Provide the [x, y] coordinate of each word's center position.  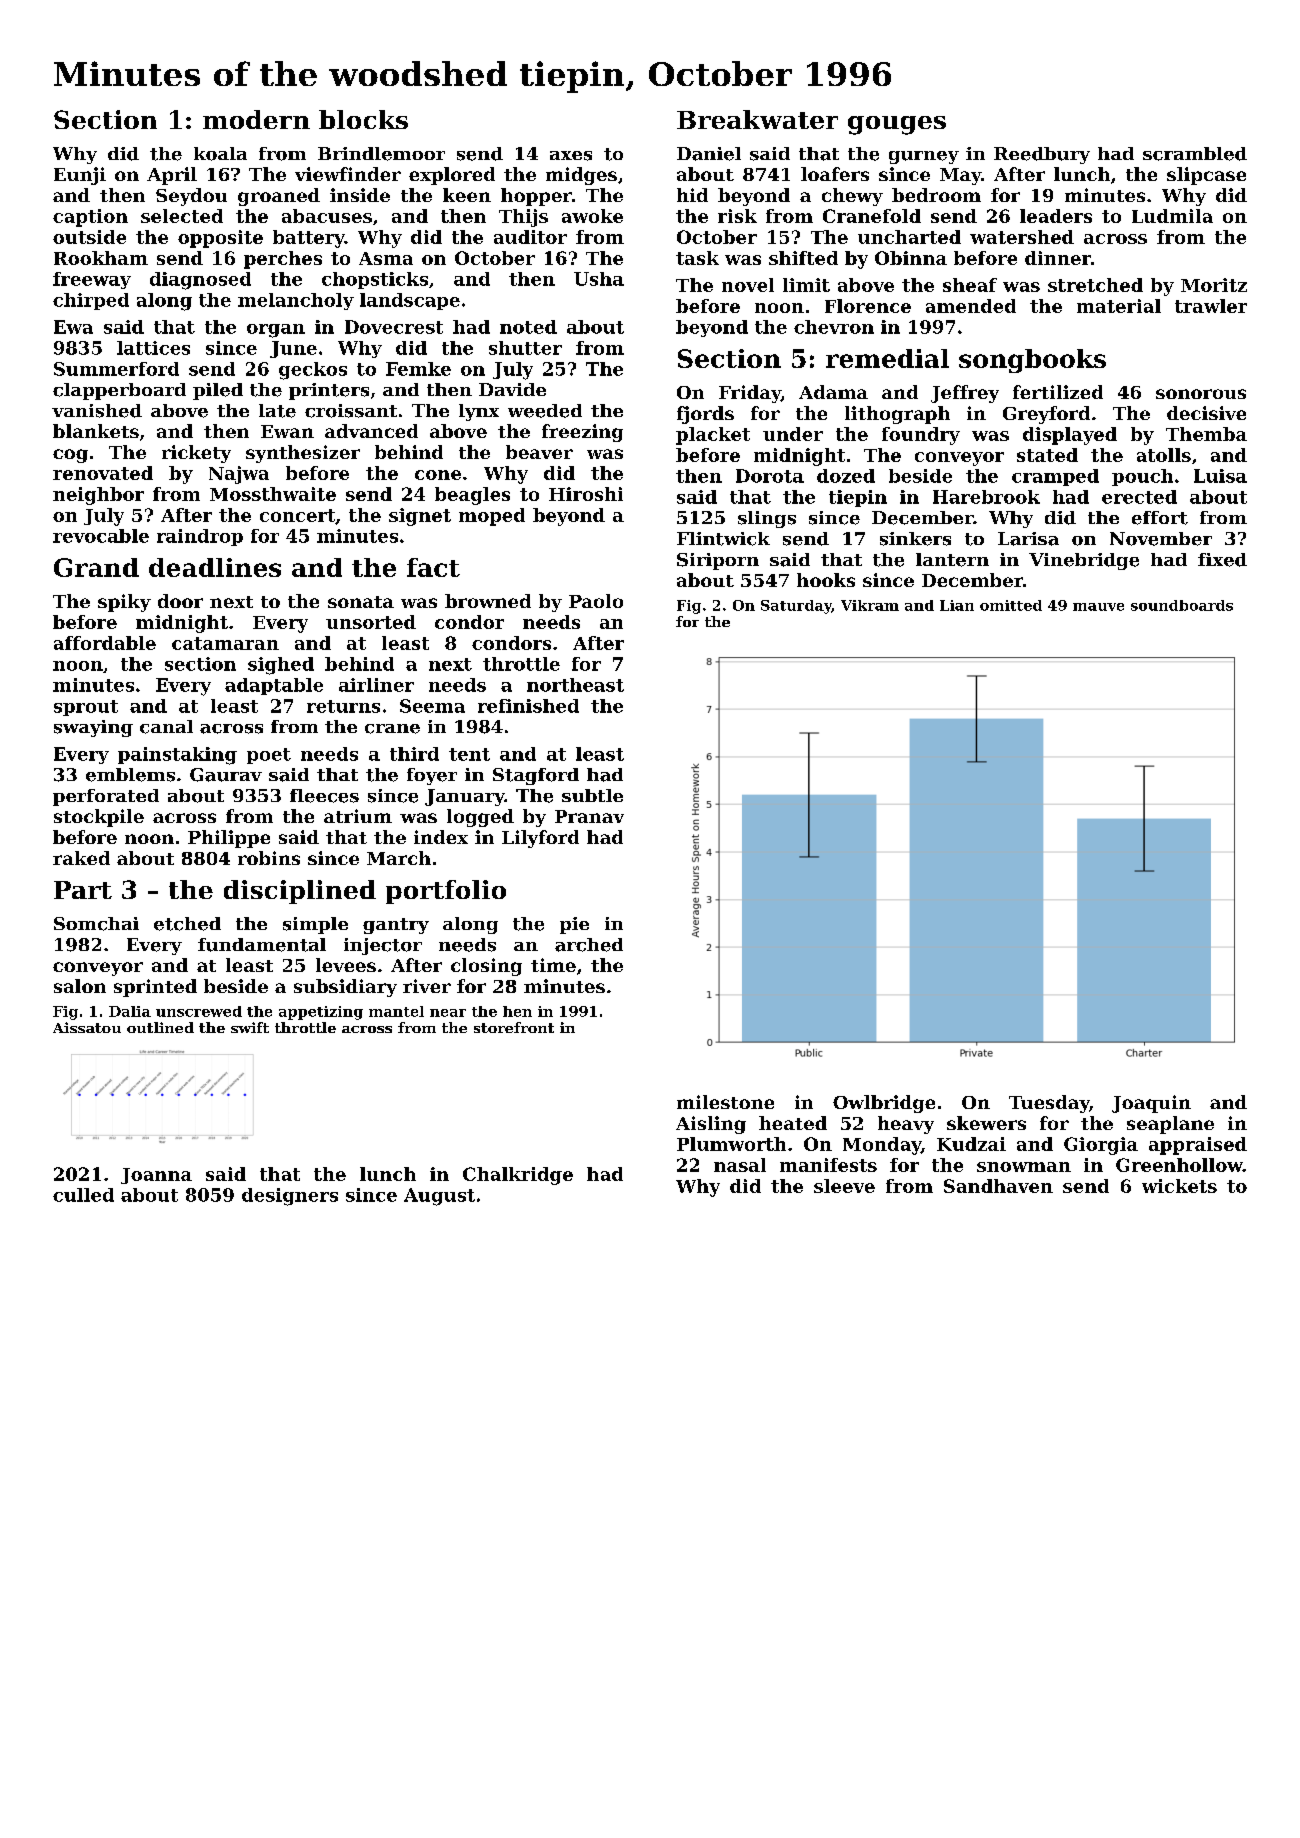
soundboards [1182, 605]
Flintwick [723, 539]
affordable [105, 643]
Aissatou [87, 1027]
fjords [705, 415]
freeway [92, 280]
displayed [1070, 436]
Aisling [711, 1125]
